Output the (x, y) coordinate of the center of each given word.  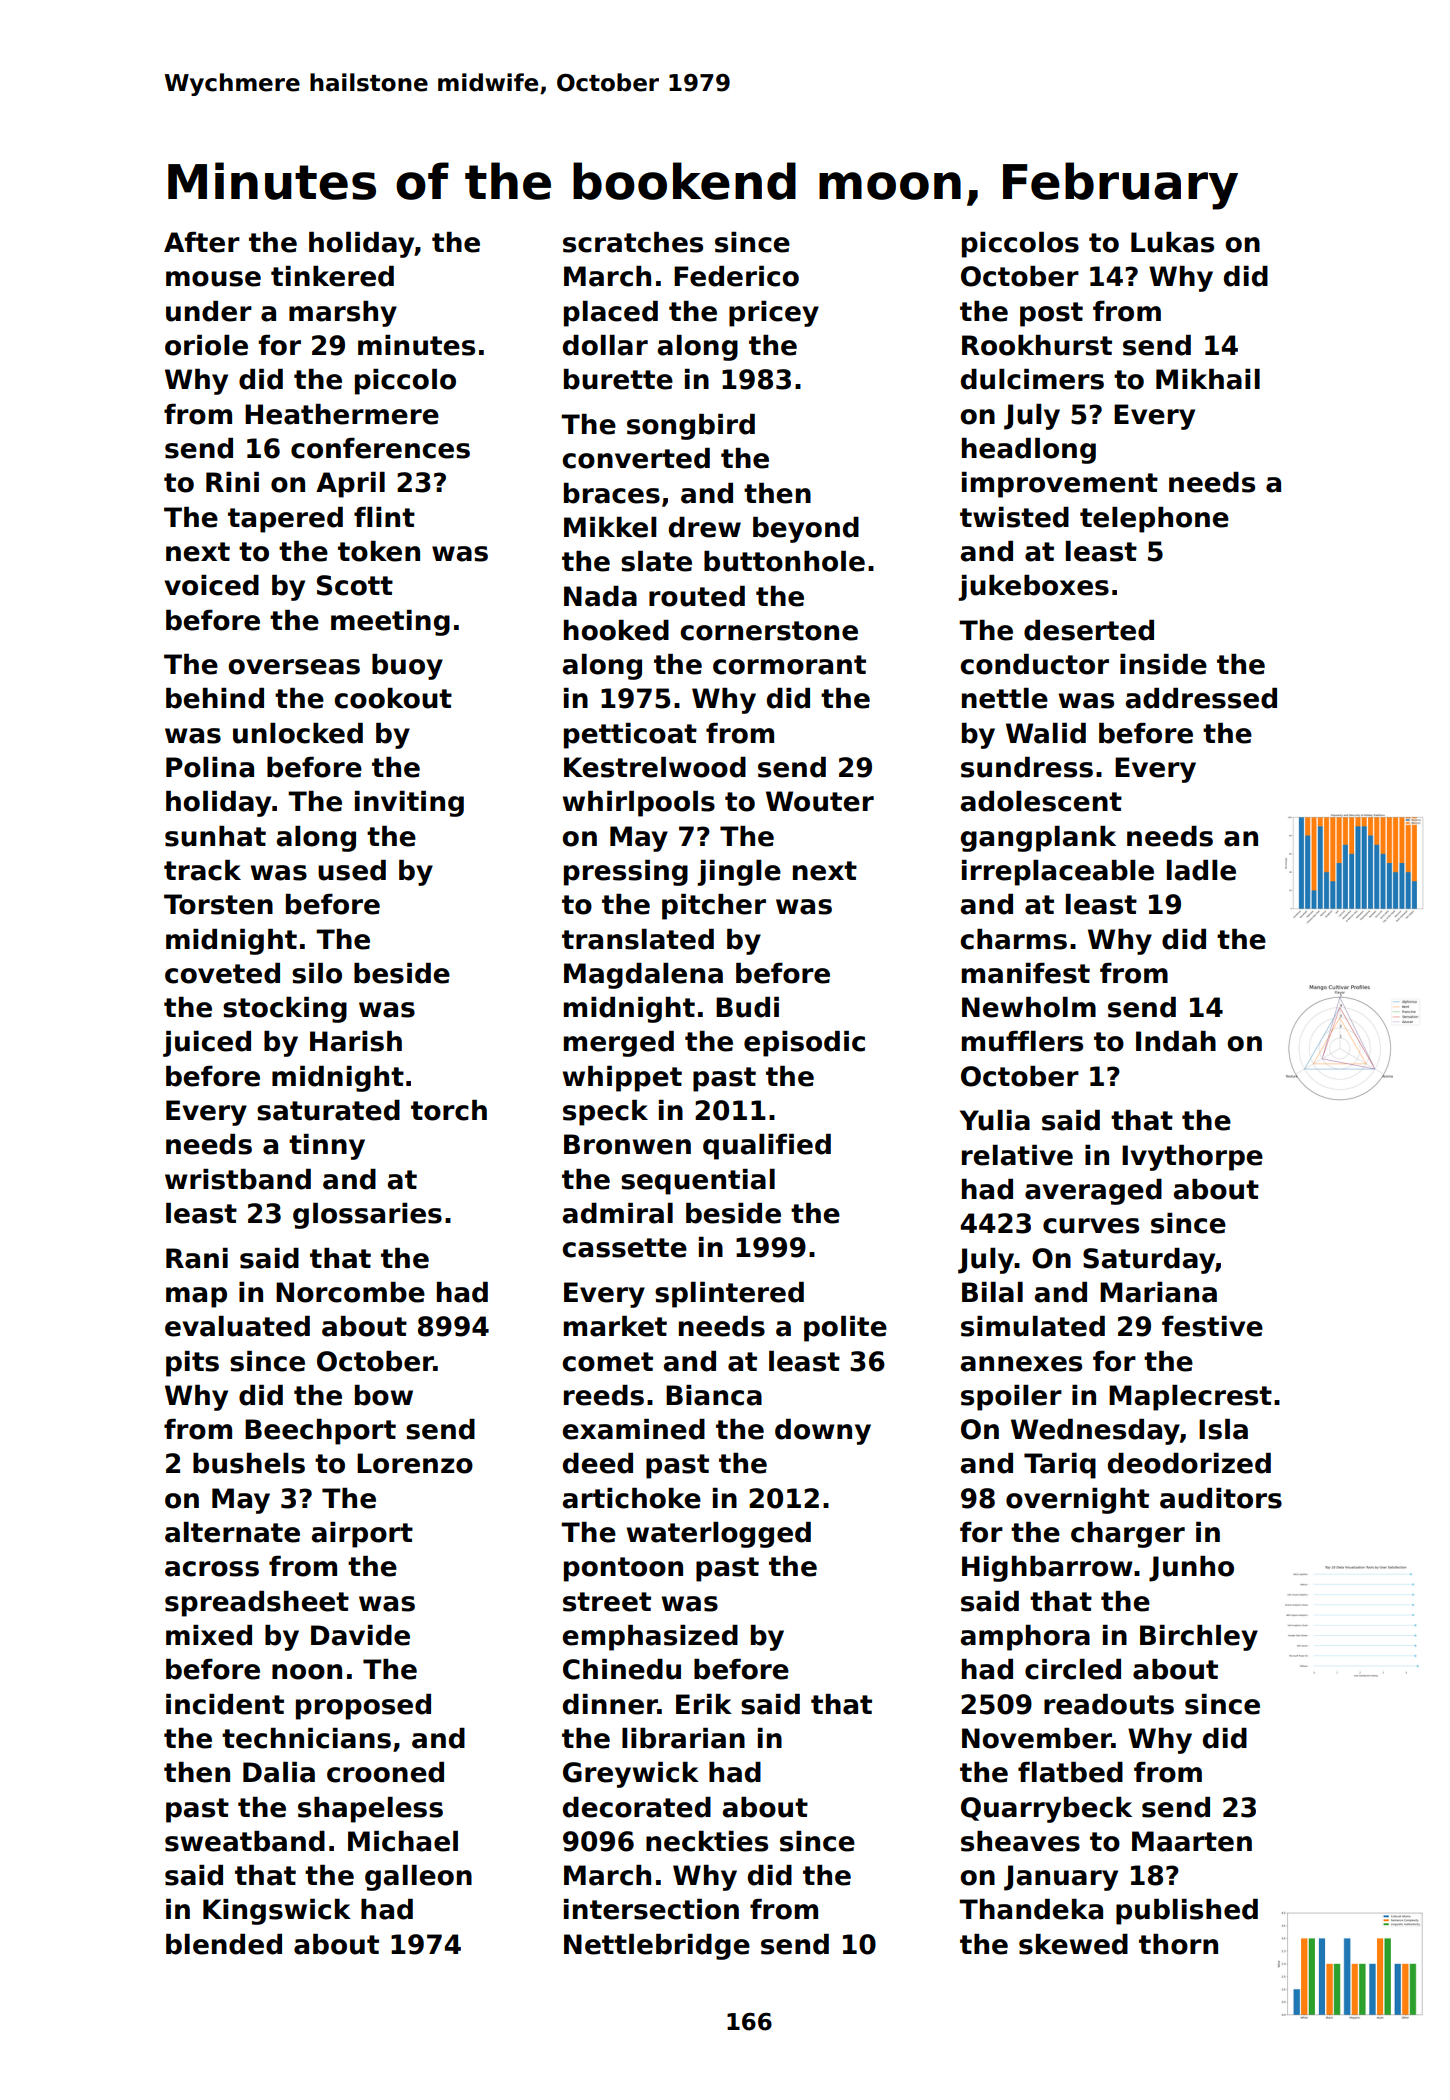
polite (845, 1329)
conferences (380, 448)
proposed (363, 1707)
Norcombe (350, 1292)
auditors (1221, 1498)
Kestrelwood (655, 767)
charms (1013, 939)
